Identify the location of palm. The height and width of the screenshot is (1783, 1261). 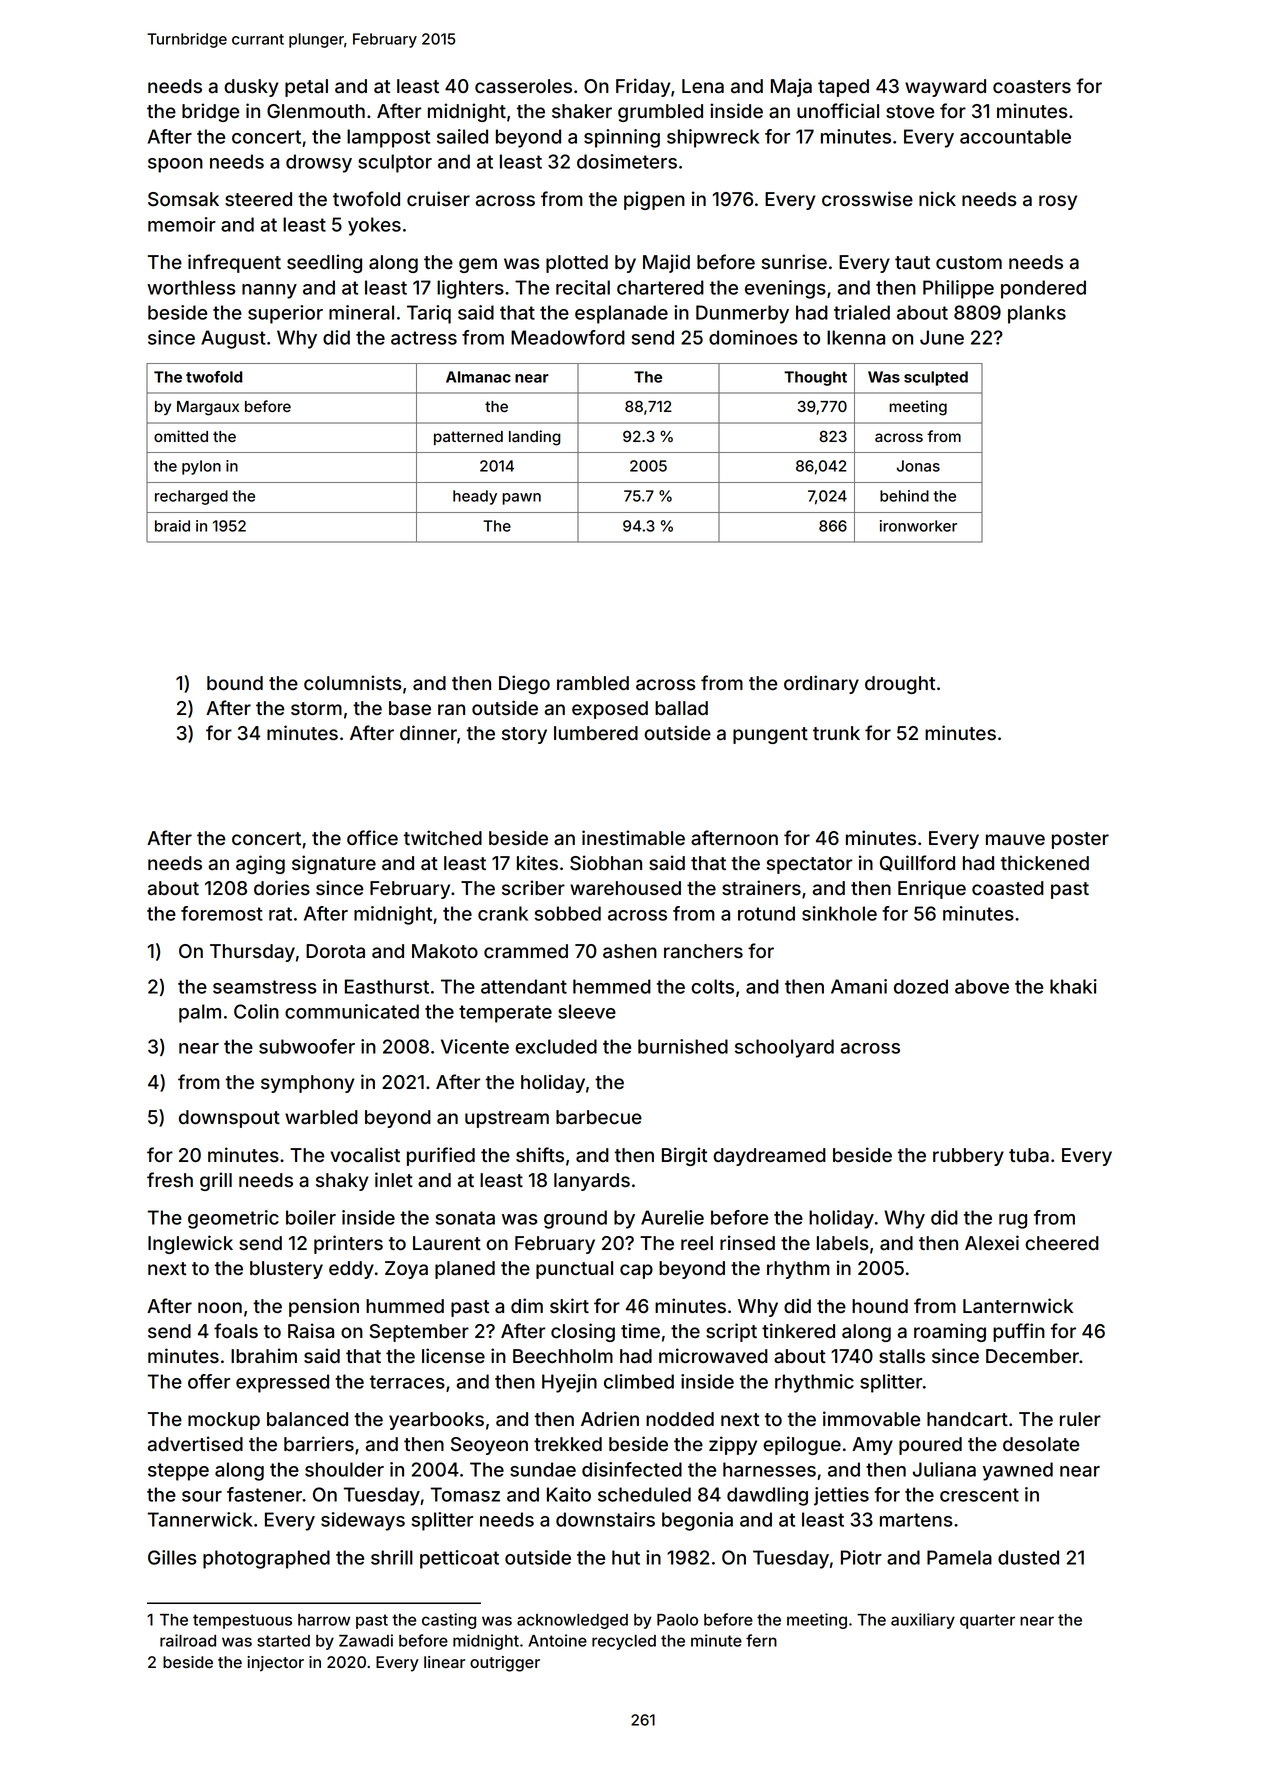
(200, 1013).
